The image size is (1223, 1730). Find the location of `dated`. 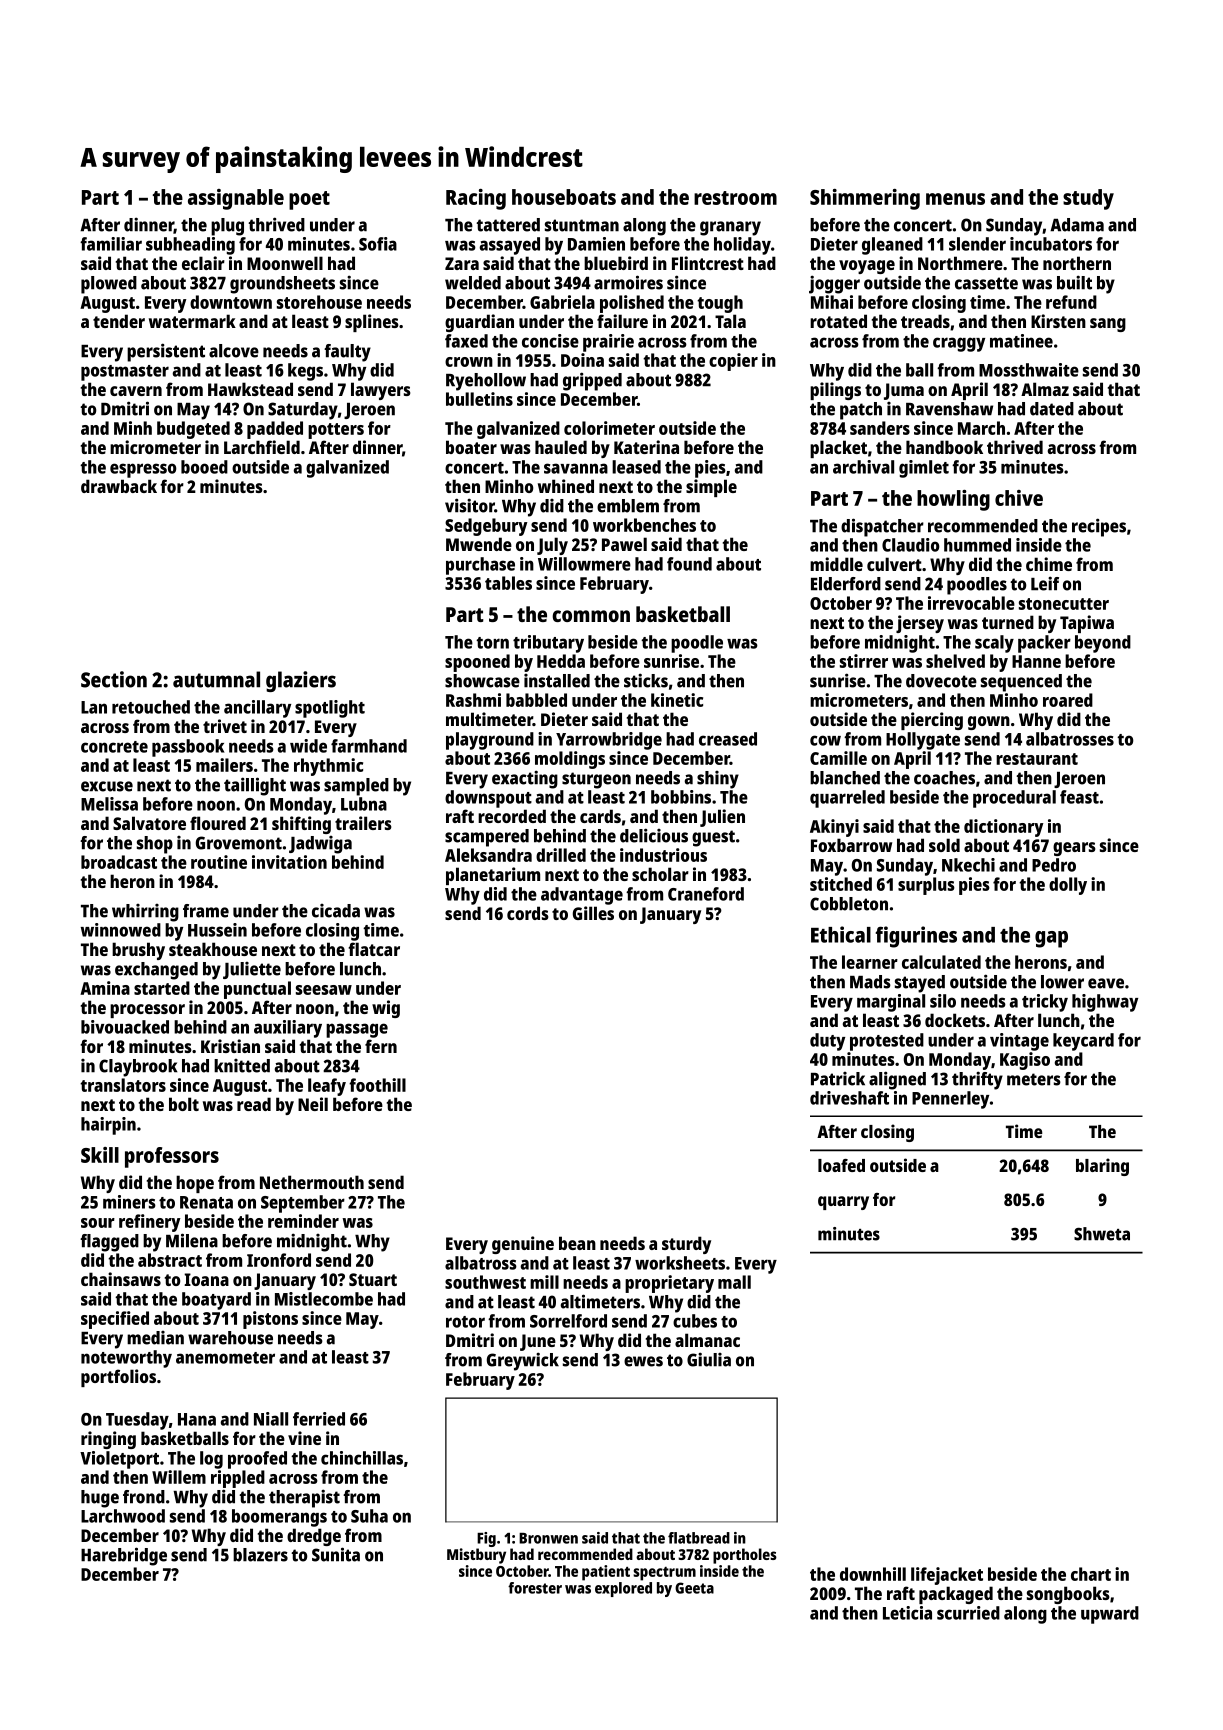

dated is located at coordinates (1052, 409).
